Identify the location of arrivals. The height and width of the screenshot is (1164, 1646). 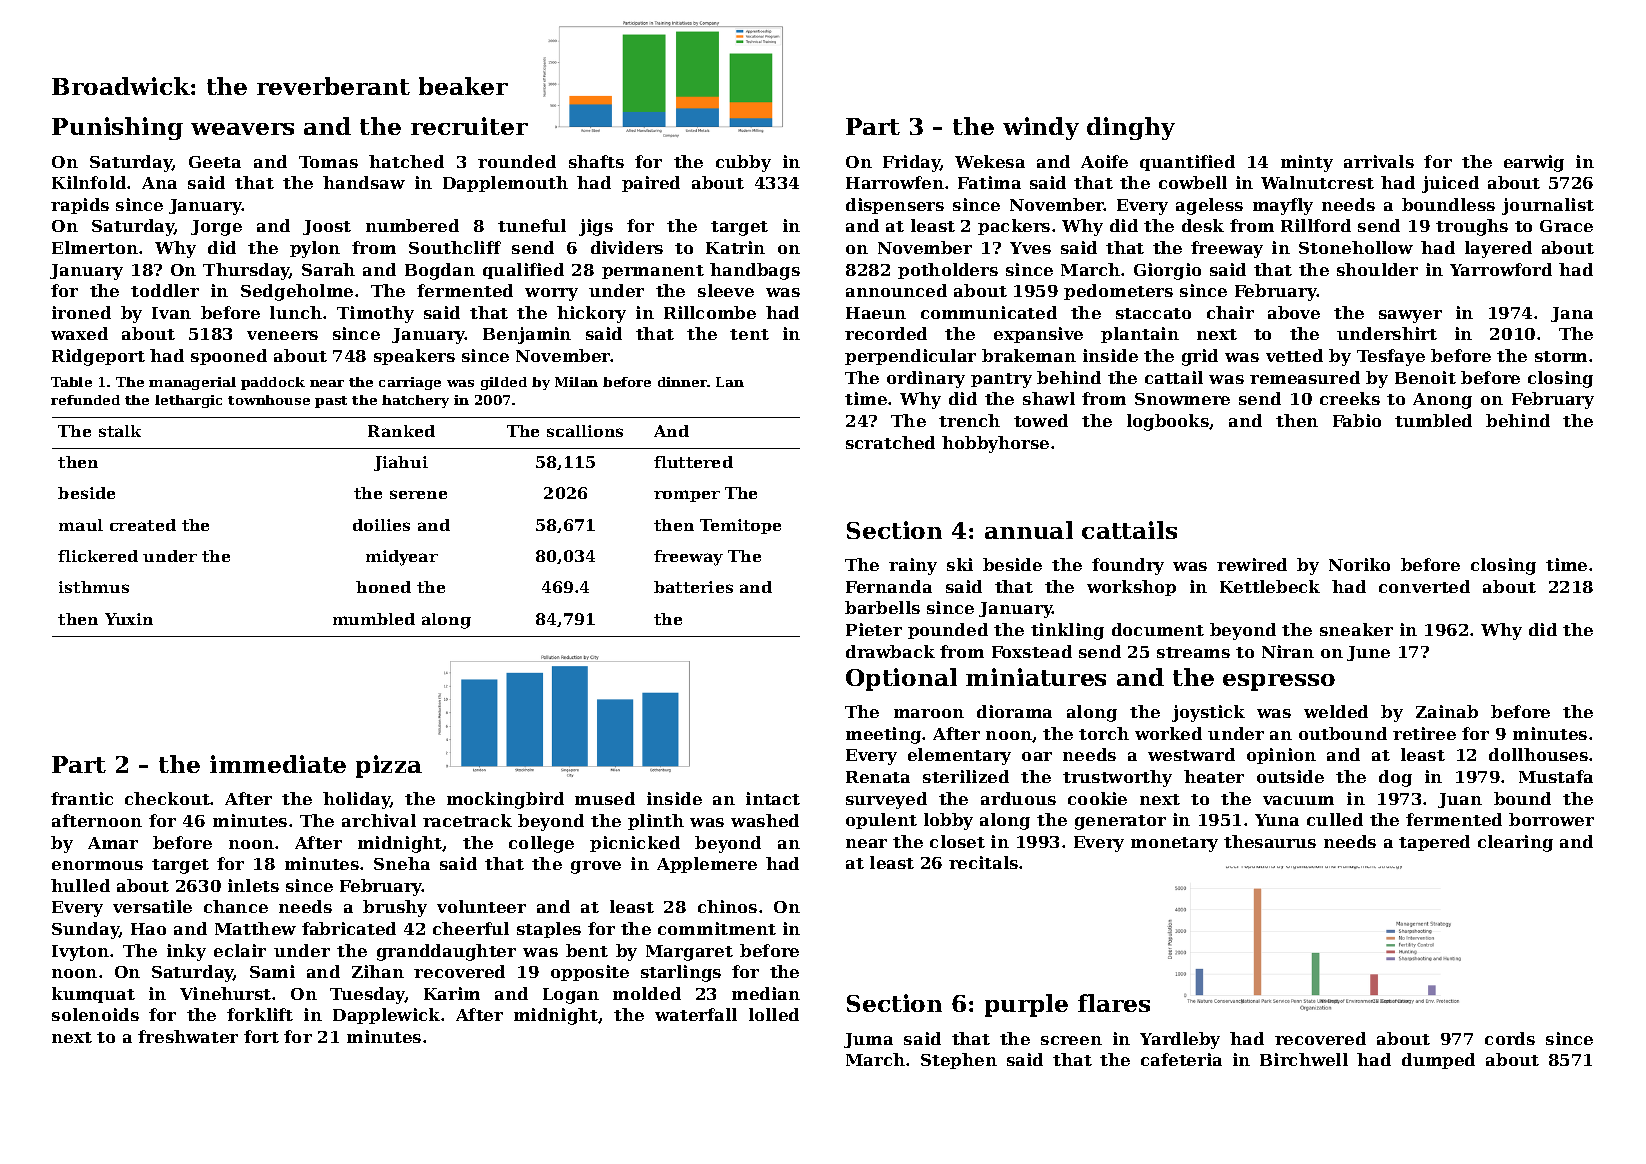
(1379, 161).
